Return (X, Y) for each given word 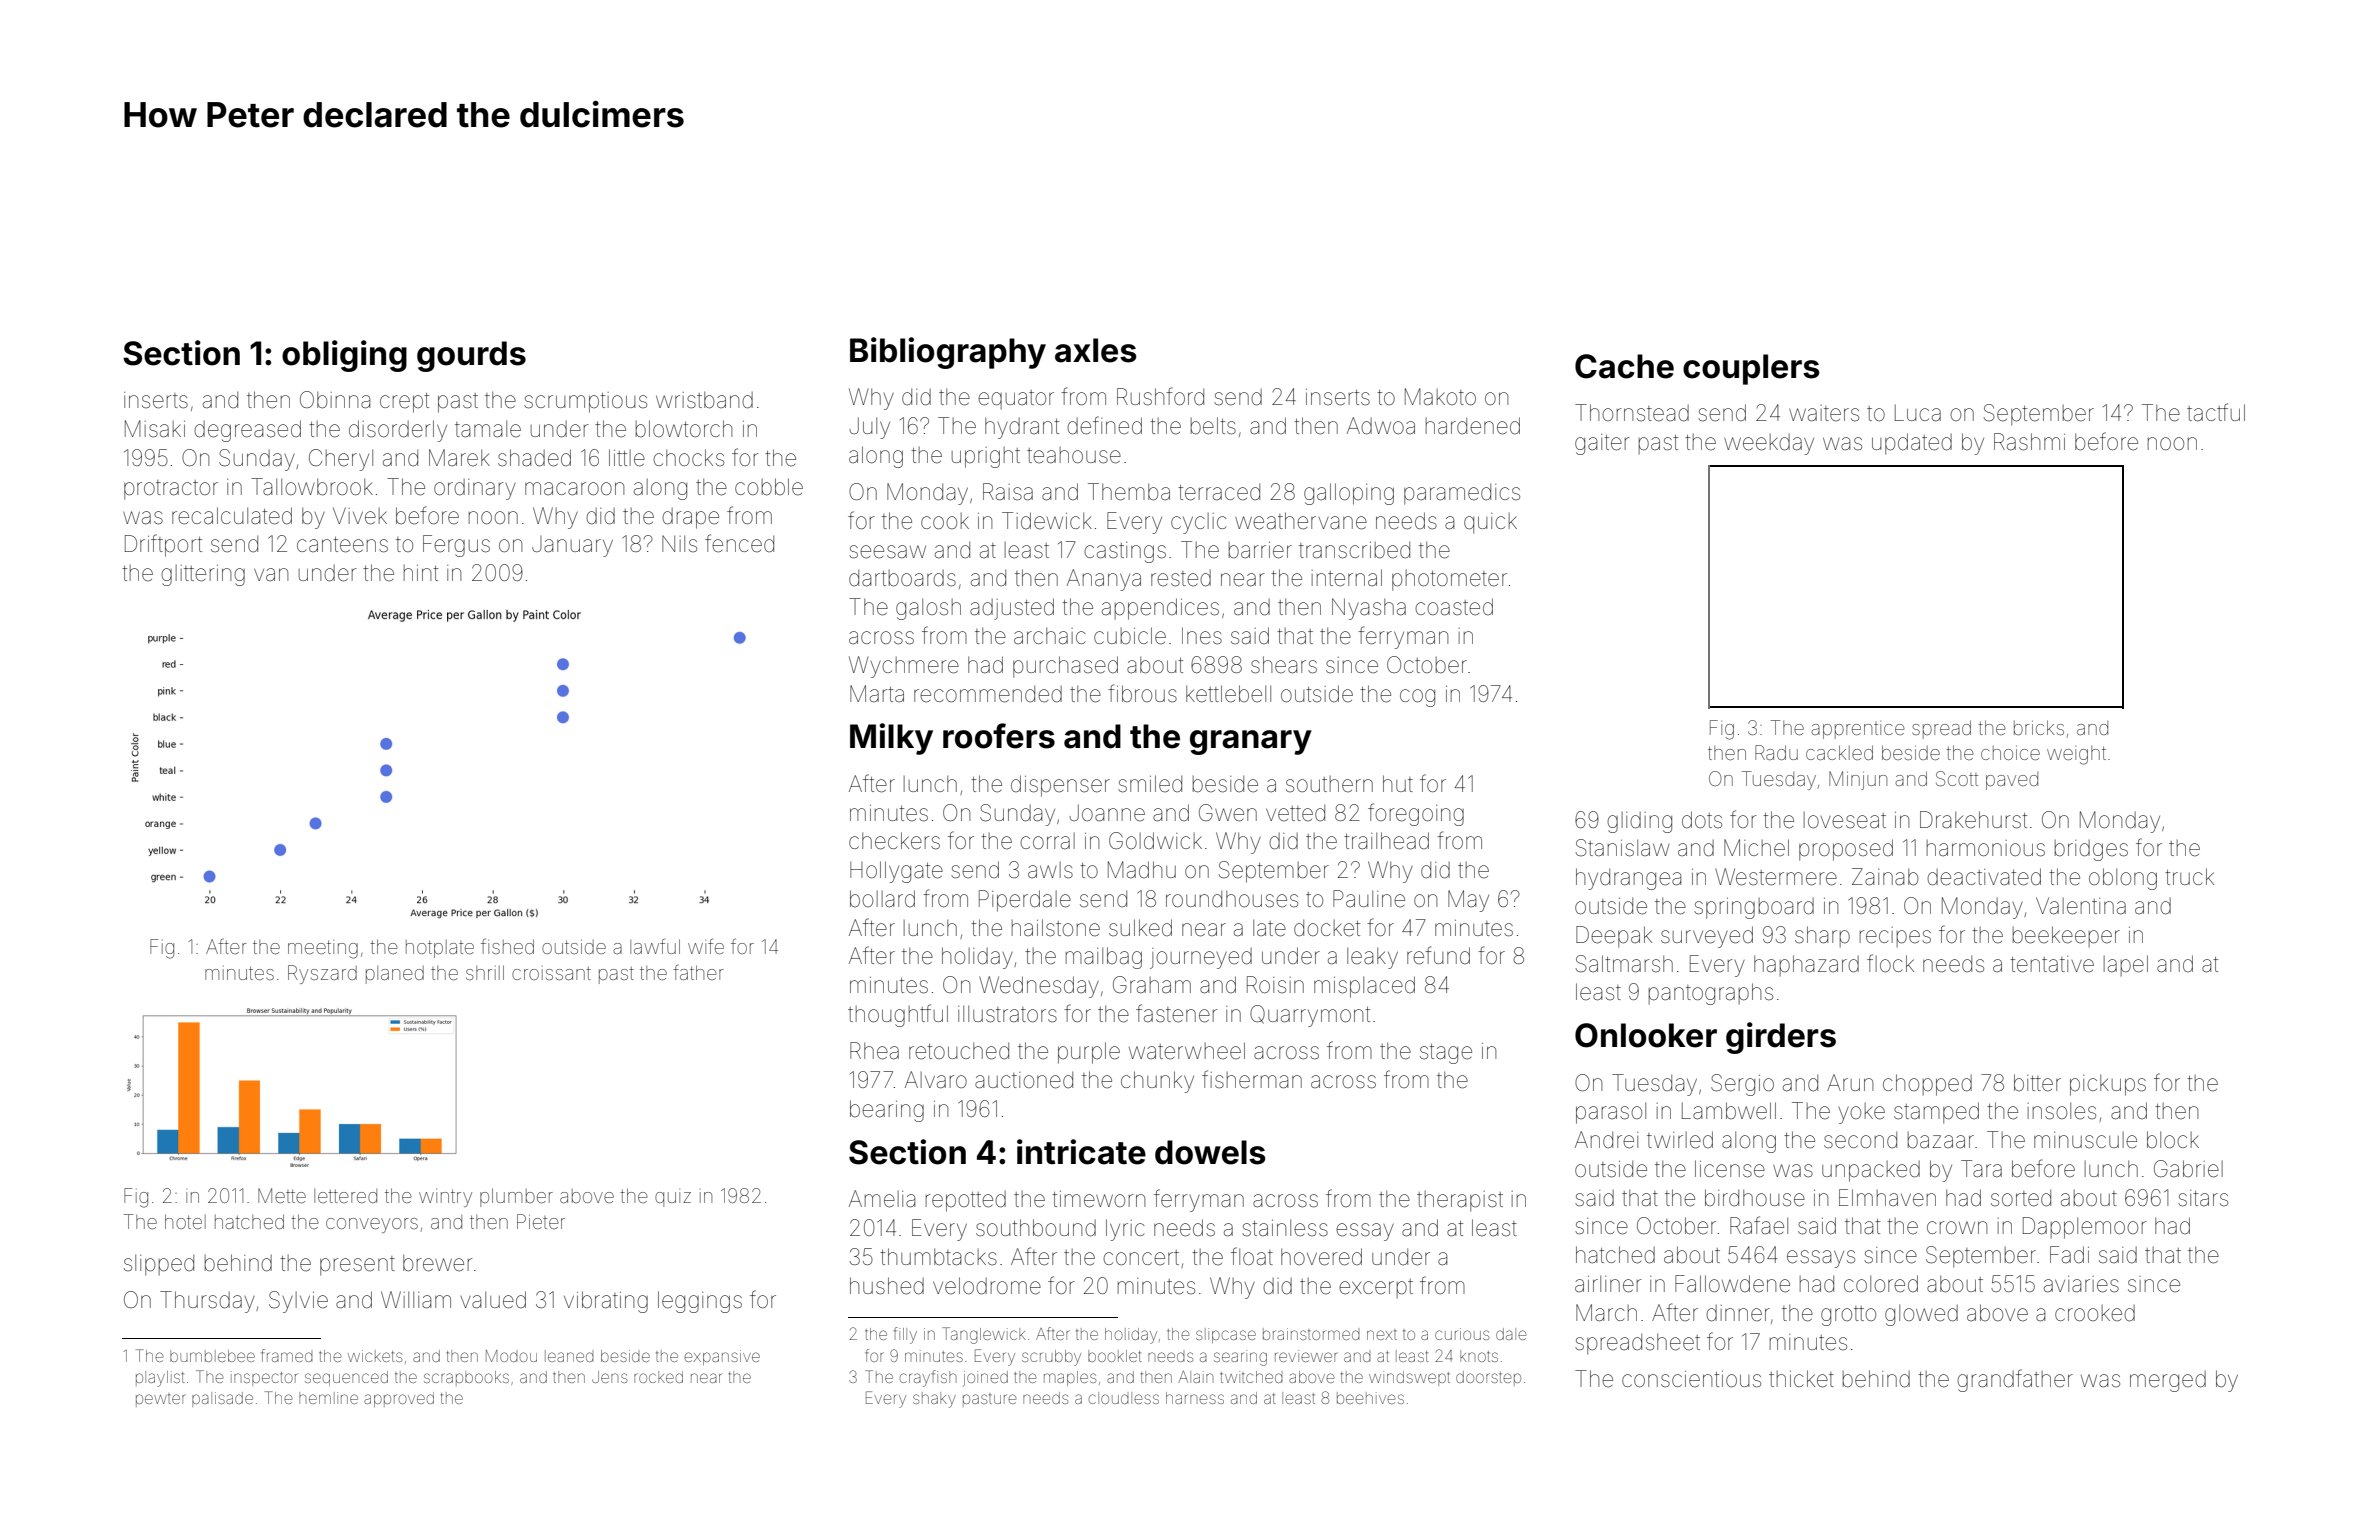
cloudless (1124, 1398)
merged (2168, 1381)
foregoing (1416, 814)
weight (2076, 755)
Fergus (456, 546)
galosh (928, 609)
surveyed (1707, 937)
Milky (891, 739)
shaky (934, 1400)
